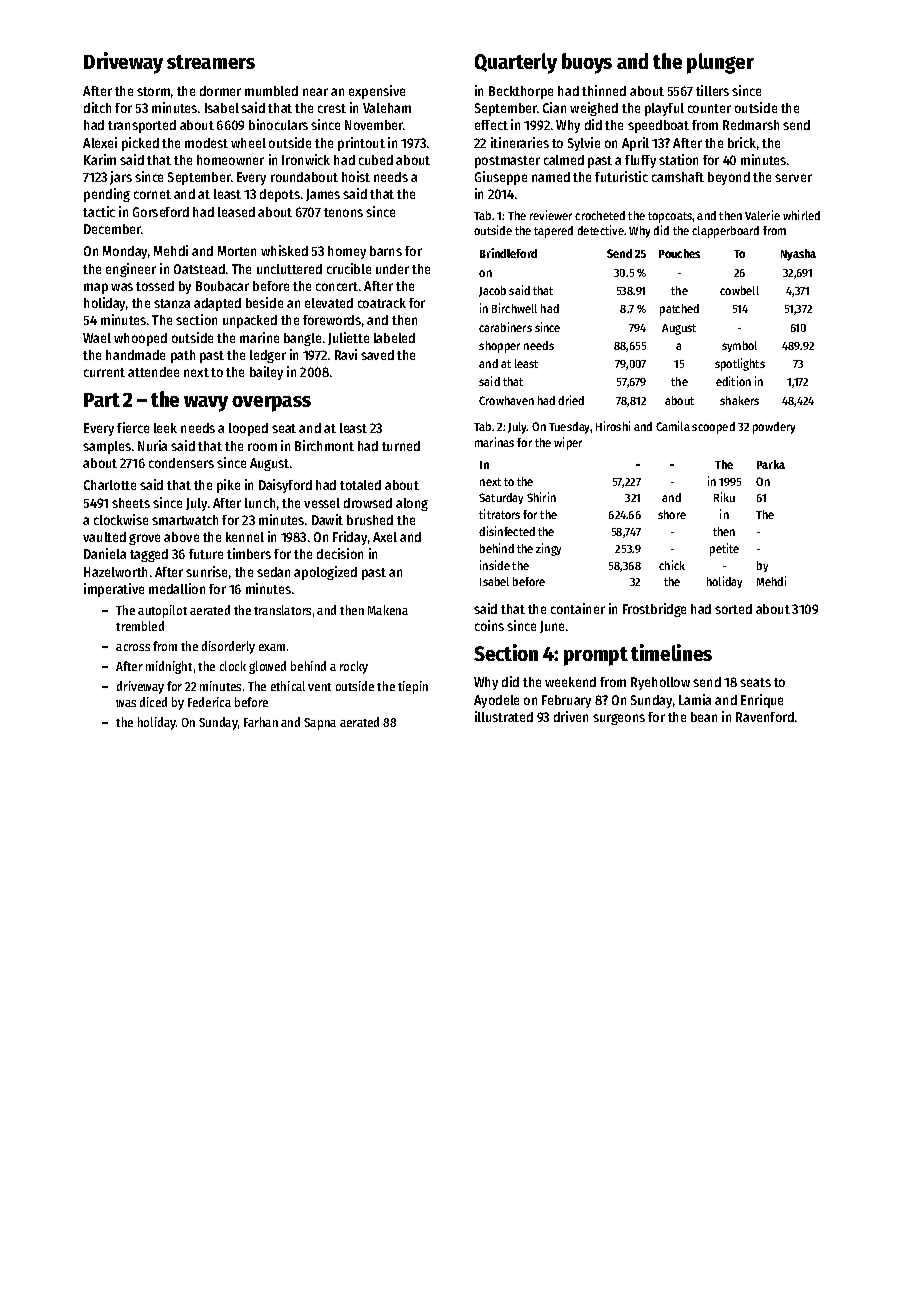 The width and height of the image is (908, 1316). Describe the element at coordinates (566, 701) in the image. I see `February` at that location.
